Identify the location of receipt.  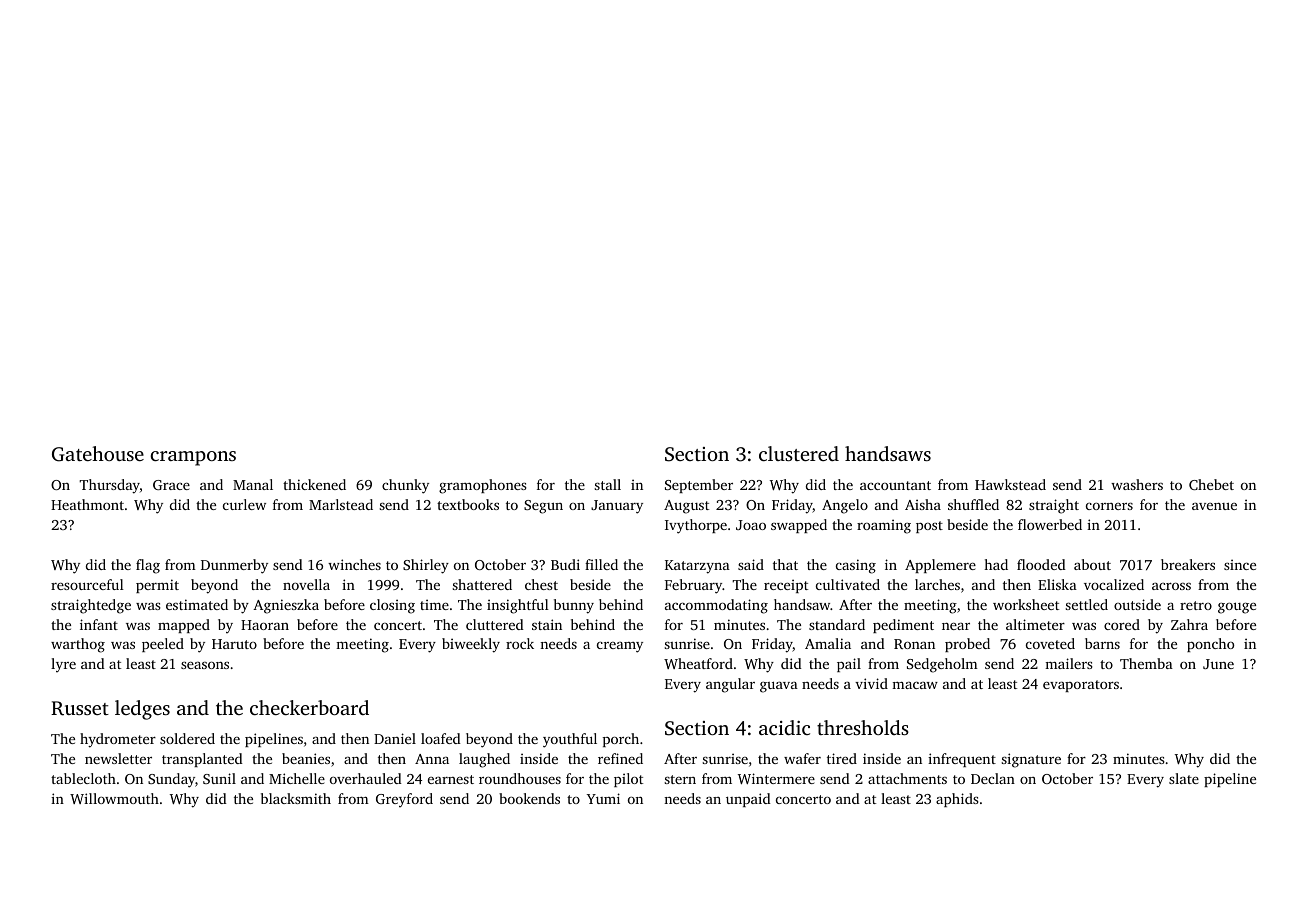
(786, 586).
